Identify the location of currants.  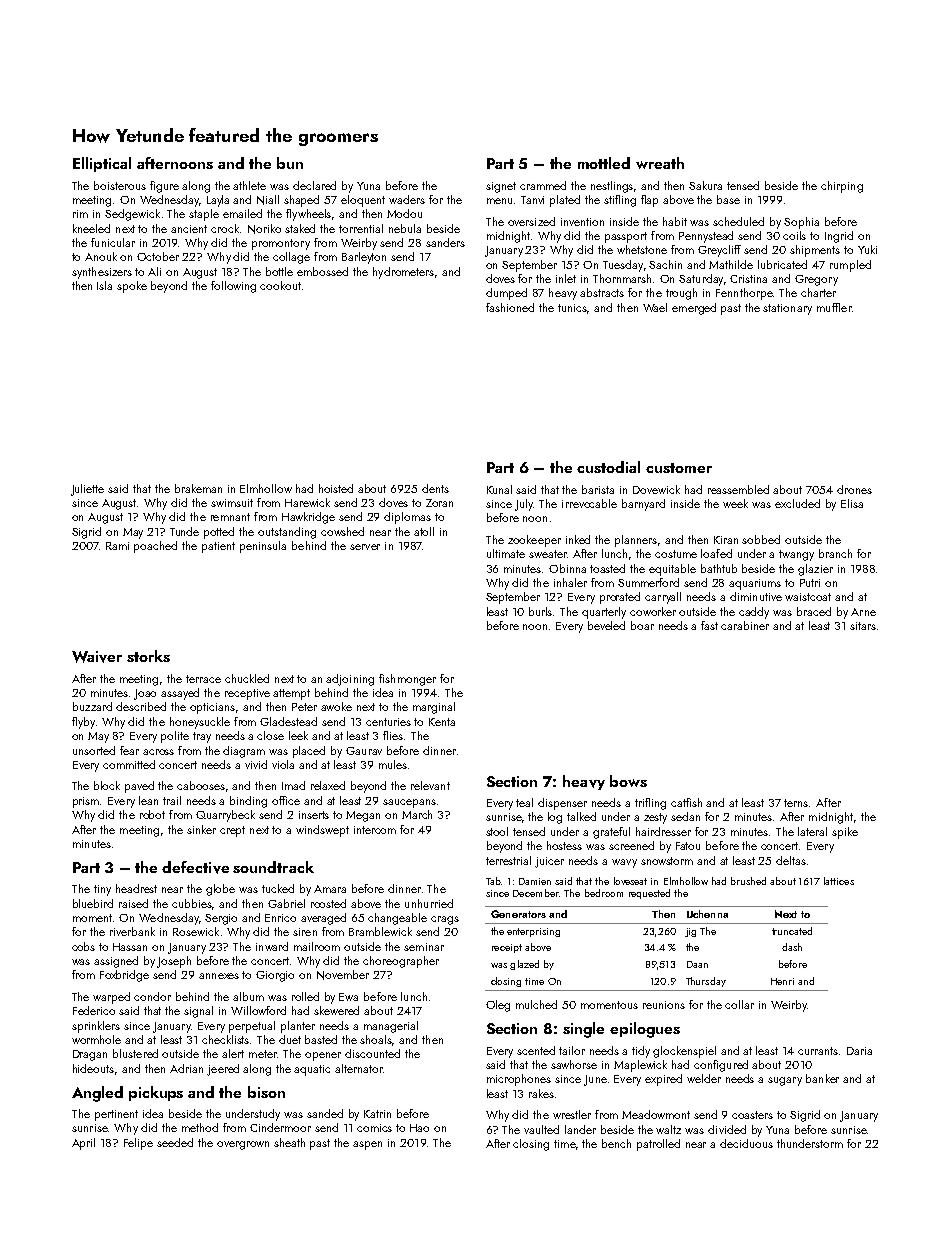
(818, 1051).
